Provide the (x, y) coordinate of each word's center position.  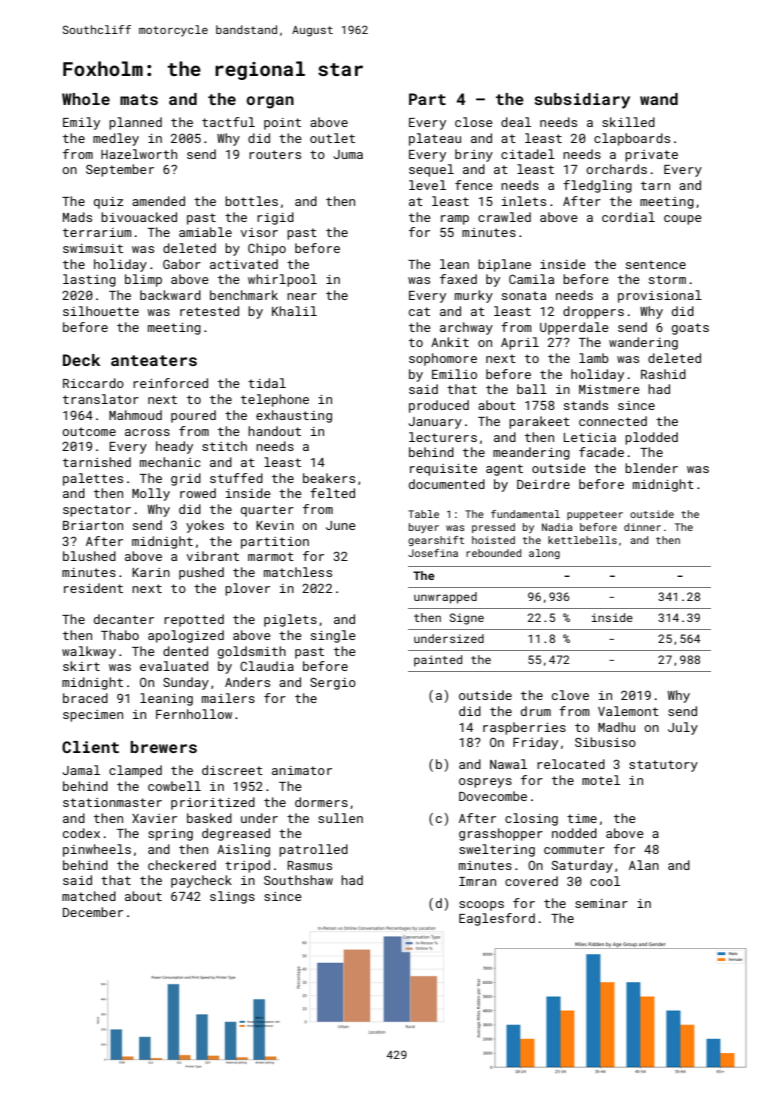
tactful (228, 122)
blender (651, 468)
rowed (198, 493)
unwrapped (445, 598)
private (651, 156)
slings (232, 897)
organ (270, 102)
